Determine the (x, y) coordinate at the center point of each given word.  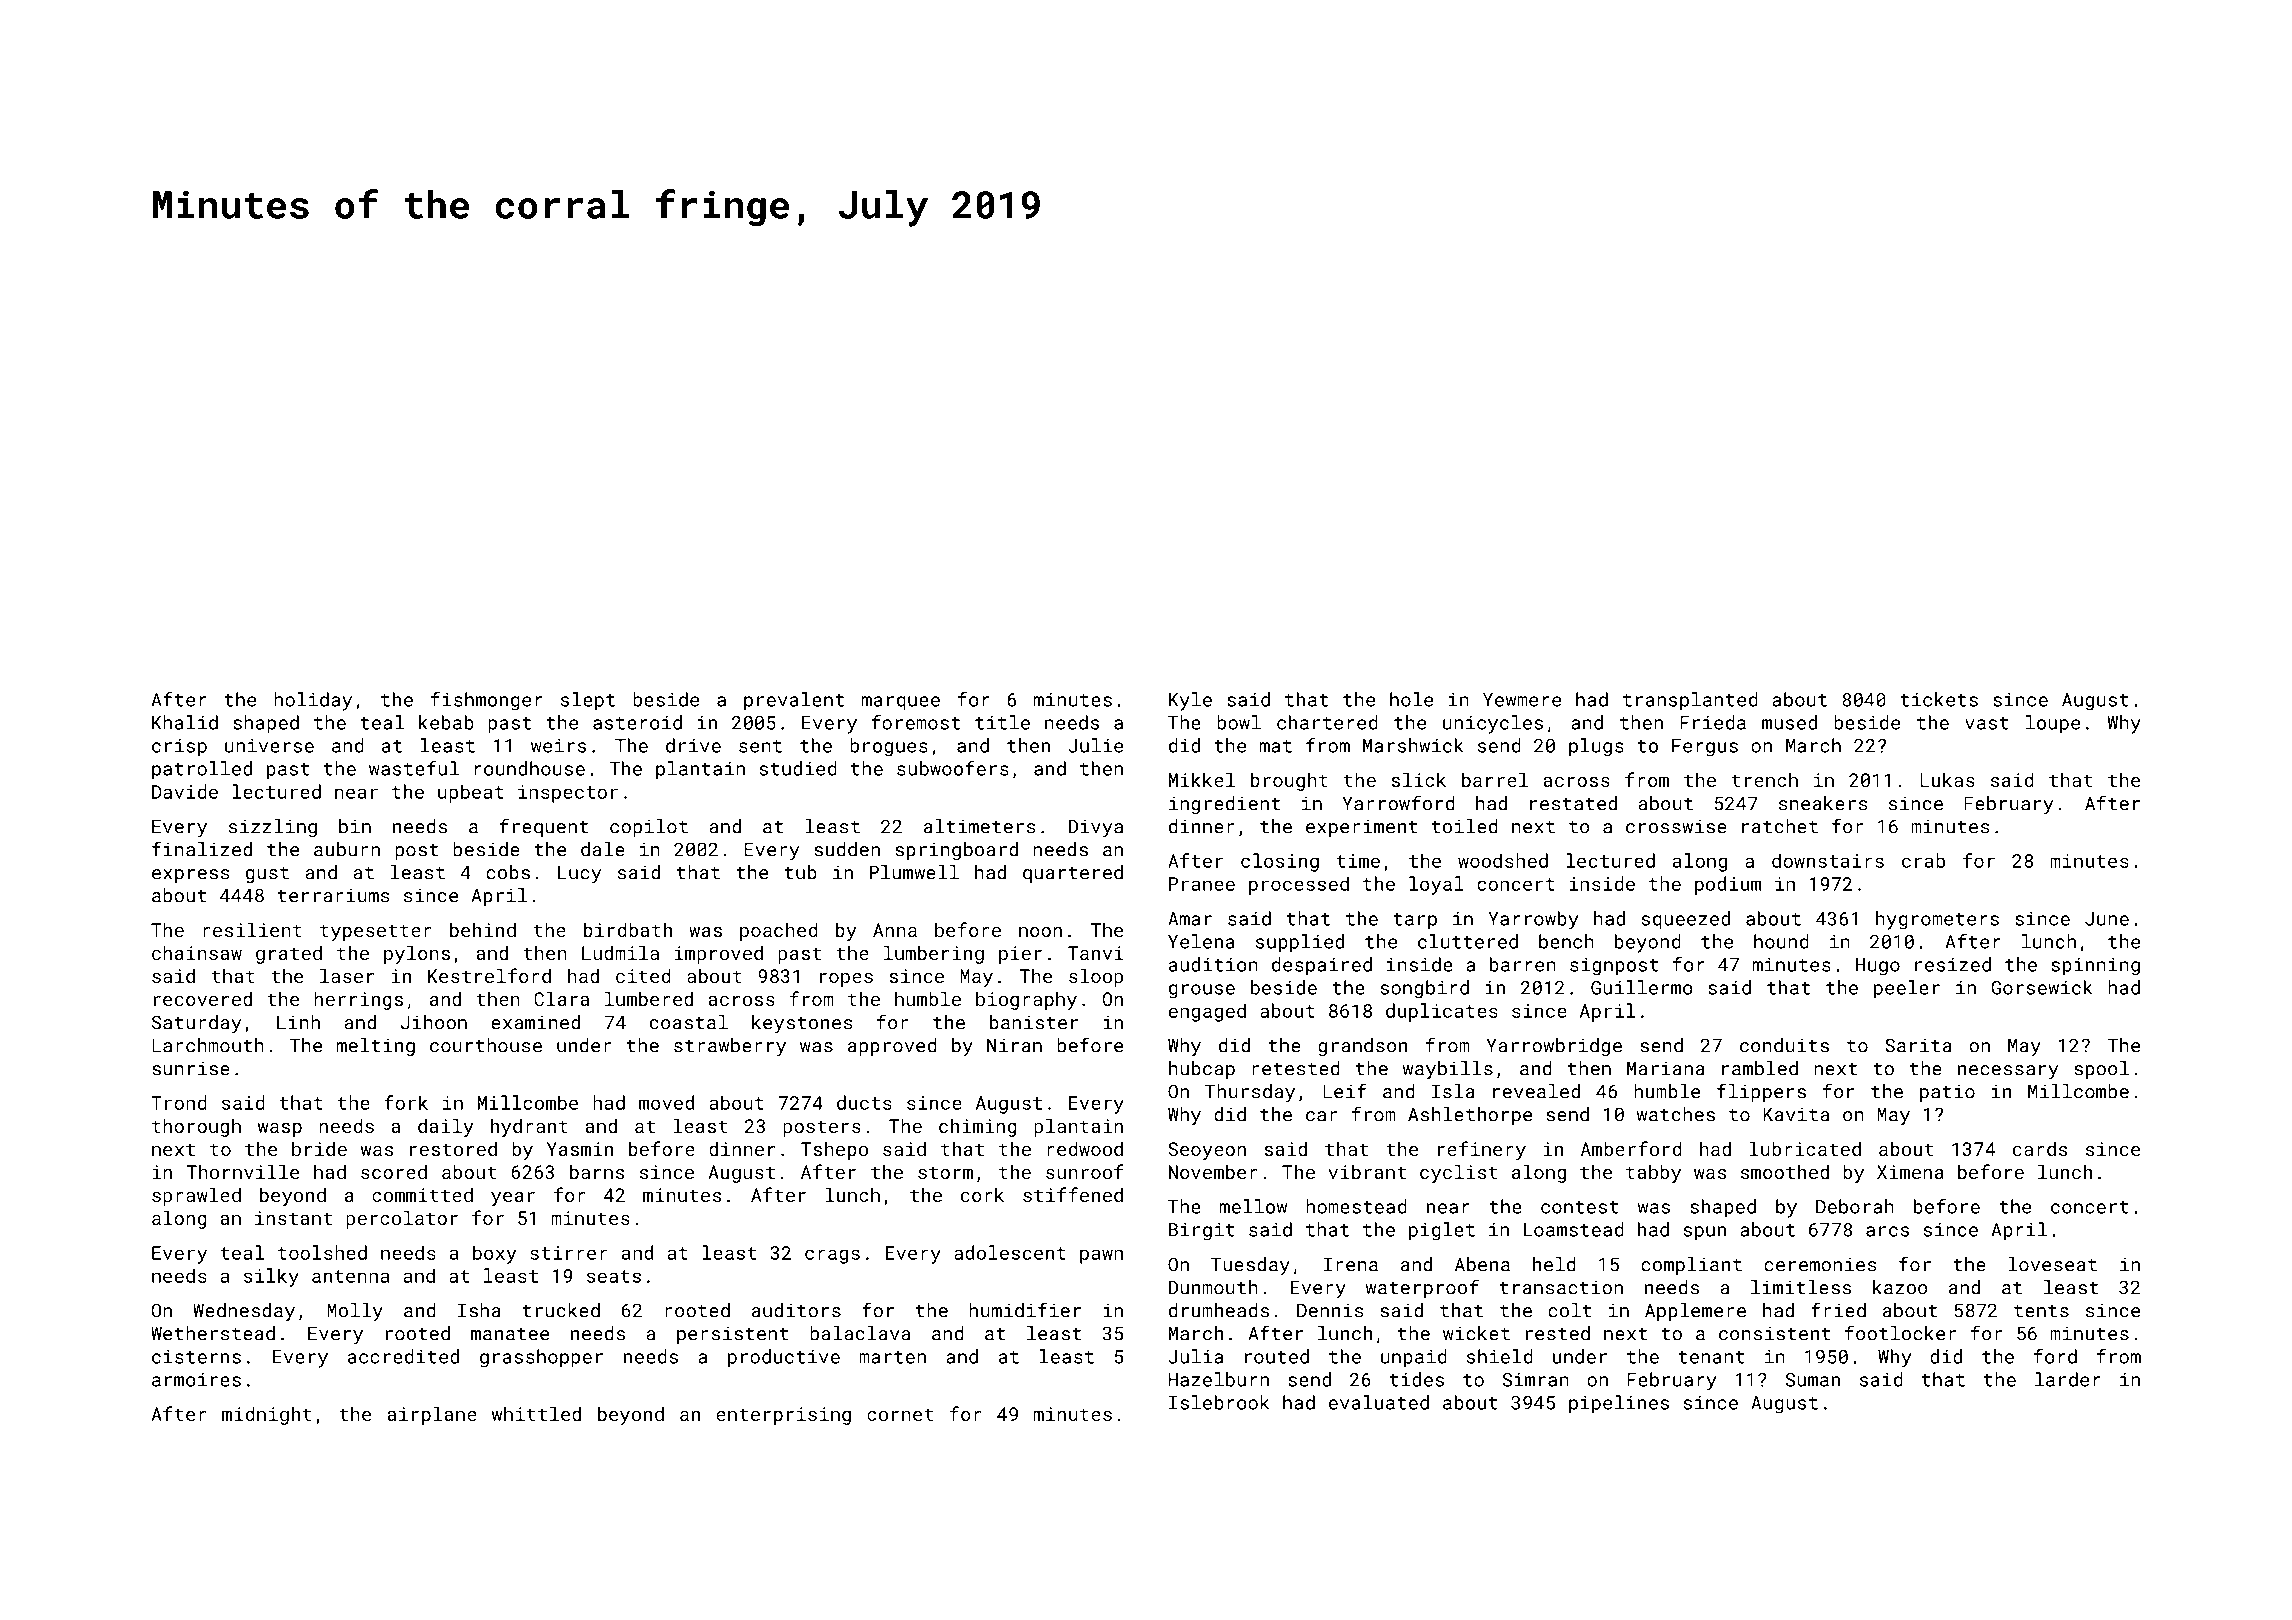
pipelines (1619, 1404)
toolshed (322, 1252)
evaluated (1379, 1402)
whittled (536, 1413)
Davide (185, 791)
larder (2068, 1379)
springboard (956, 851)
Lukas (1947, 780)
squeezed (1686, 920)
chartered (1327, 722)
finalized (202, 849)
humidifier (1025, 1310)
